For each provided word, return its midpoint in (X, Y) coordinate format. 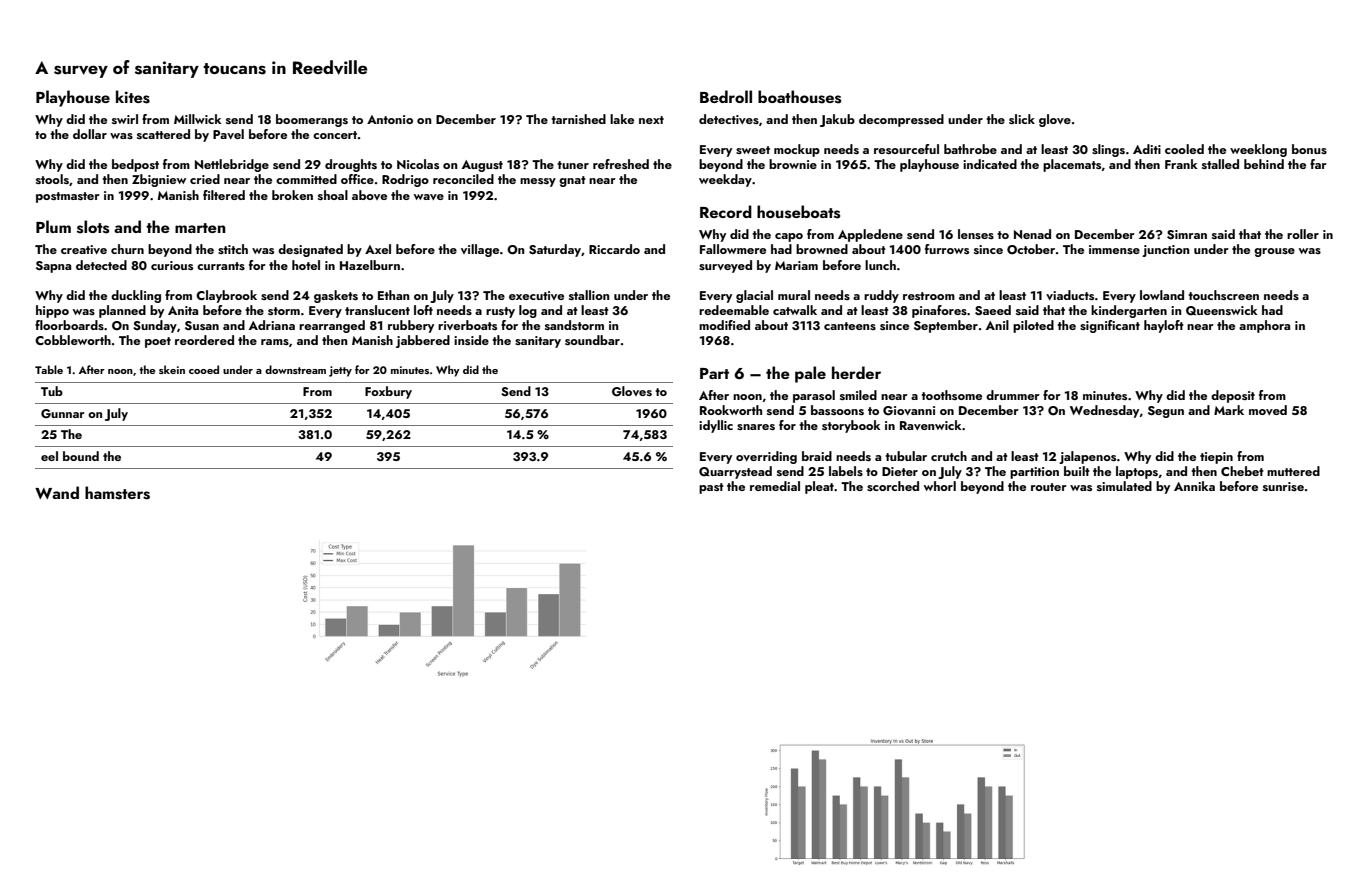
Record (726, 211)
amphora (1264, 326)
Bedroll (726, 96)
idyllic (716, 426)
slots (93, 227)
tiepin (1216, 458)
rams (275, 342)
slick (1022, 119)
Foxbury (388, 392)
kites (133, 97)
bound (81, 456)
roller (1303, 234)
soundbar (592, 340)
